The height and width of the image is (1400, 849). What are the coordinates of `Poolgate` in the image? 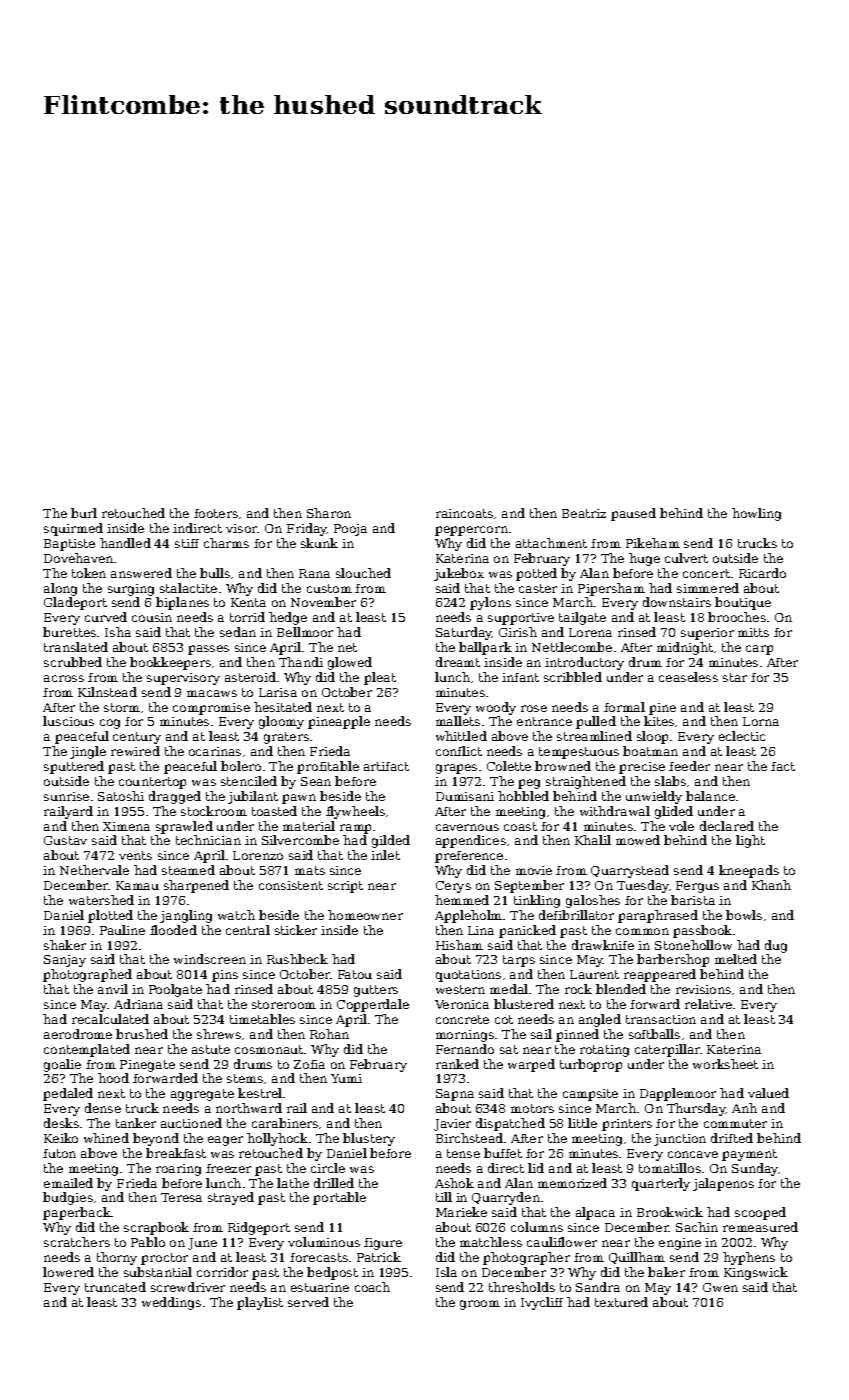 It's located at (175, 990).
